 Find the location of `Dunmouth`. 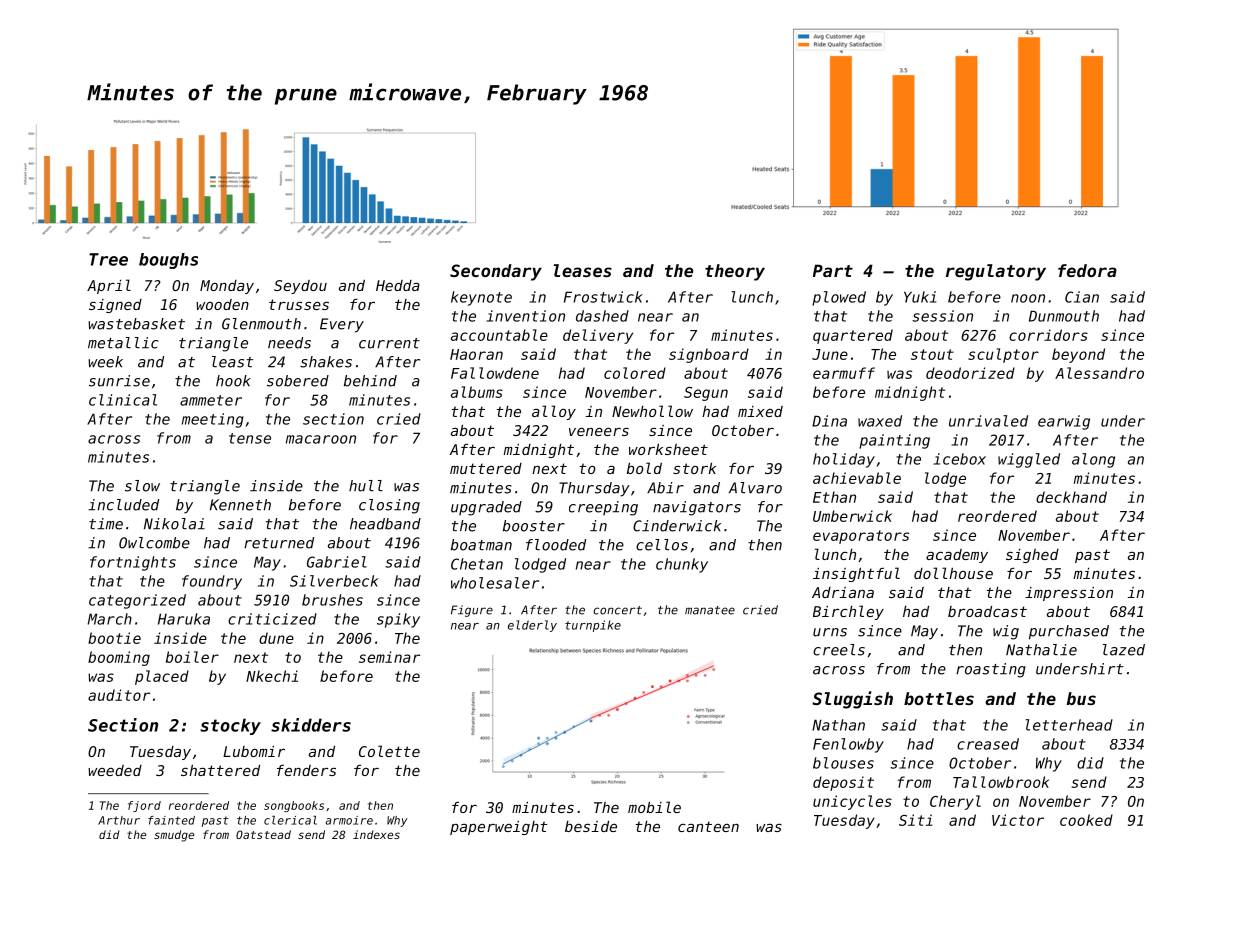

Dunmouth is located at coordinates (1064, 316).
